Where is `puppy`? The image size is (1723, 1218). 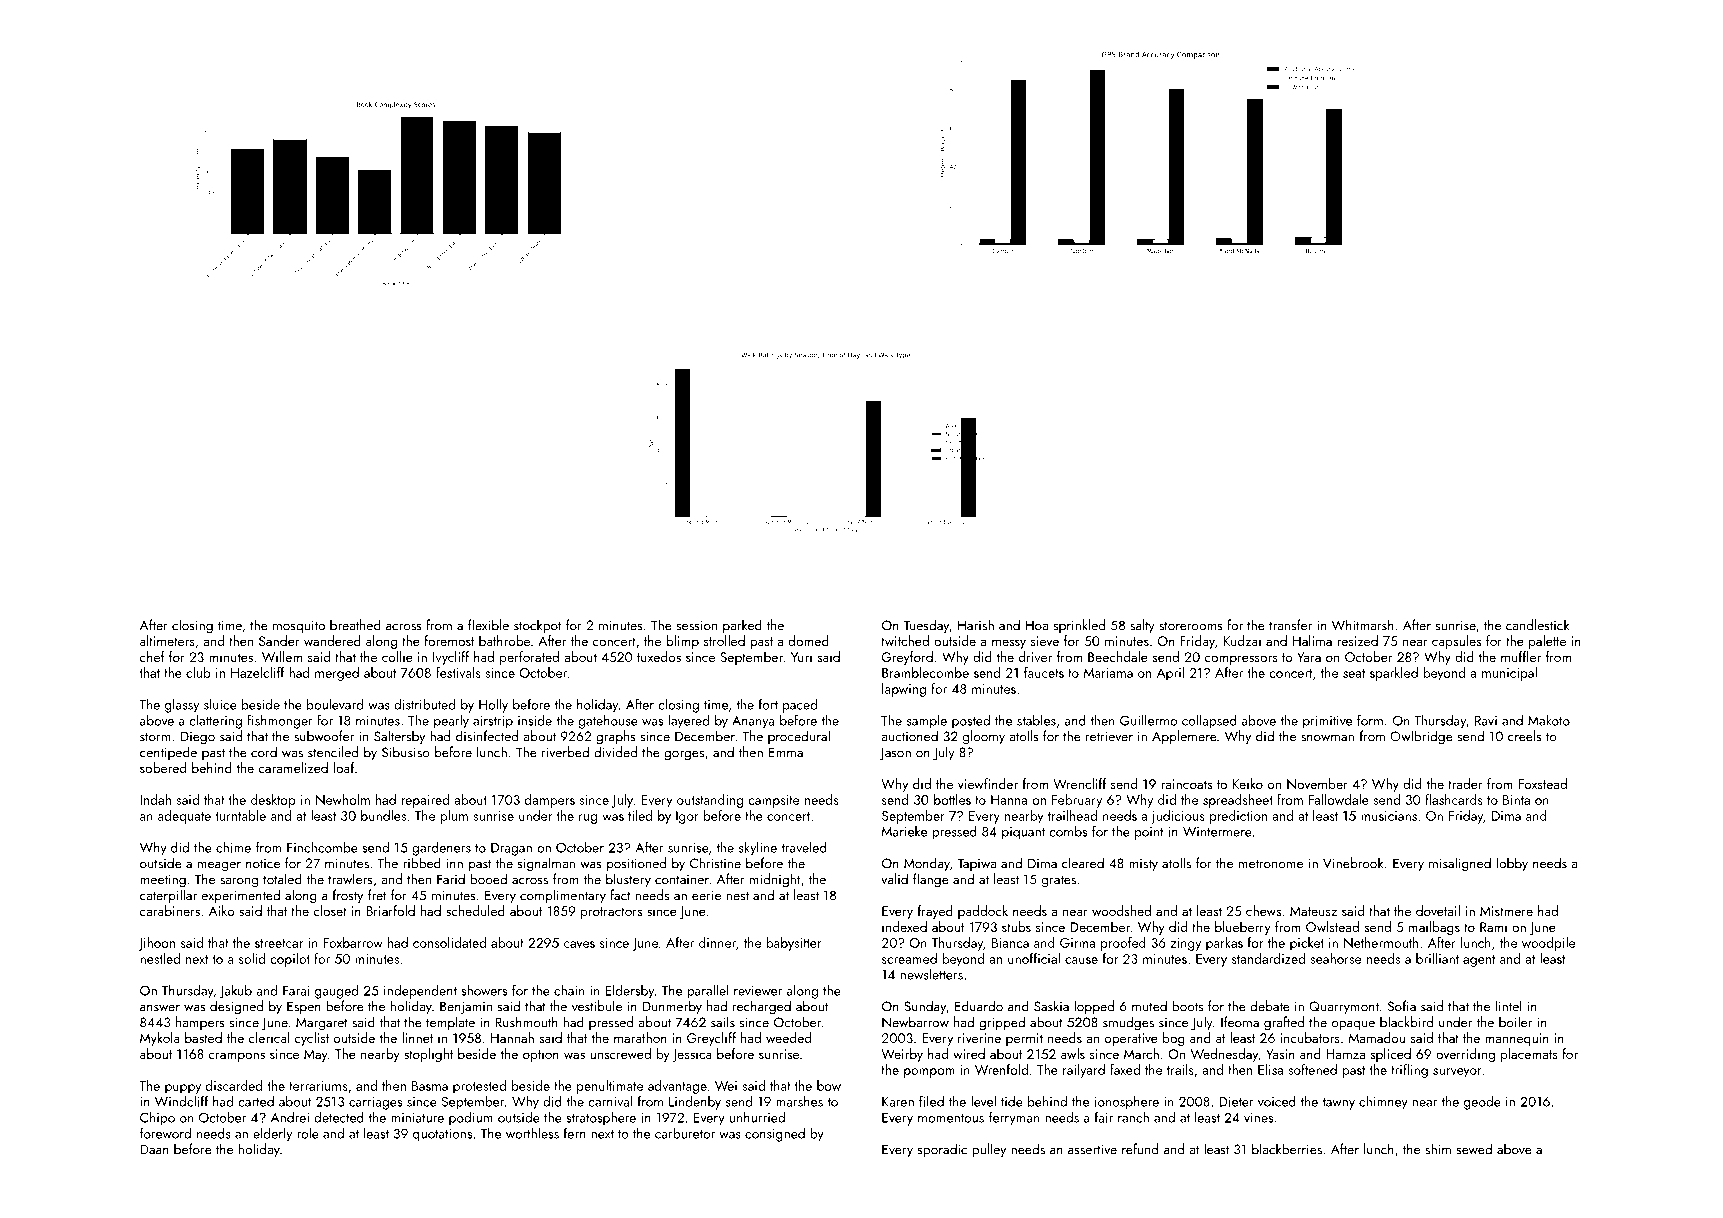
puppy is located at coordinates (183, 1089).
